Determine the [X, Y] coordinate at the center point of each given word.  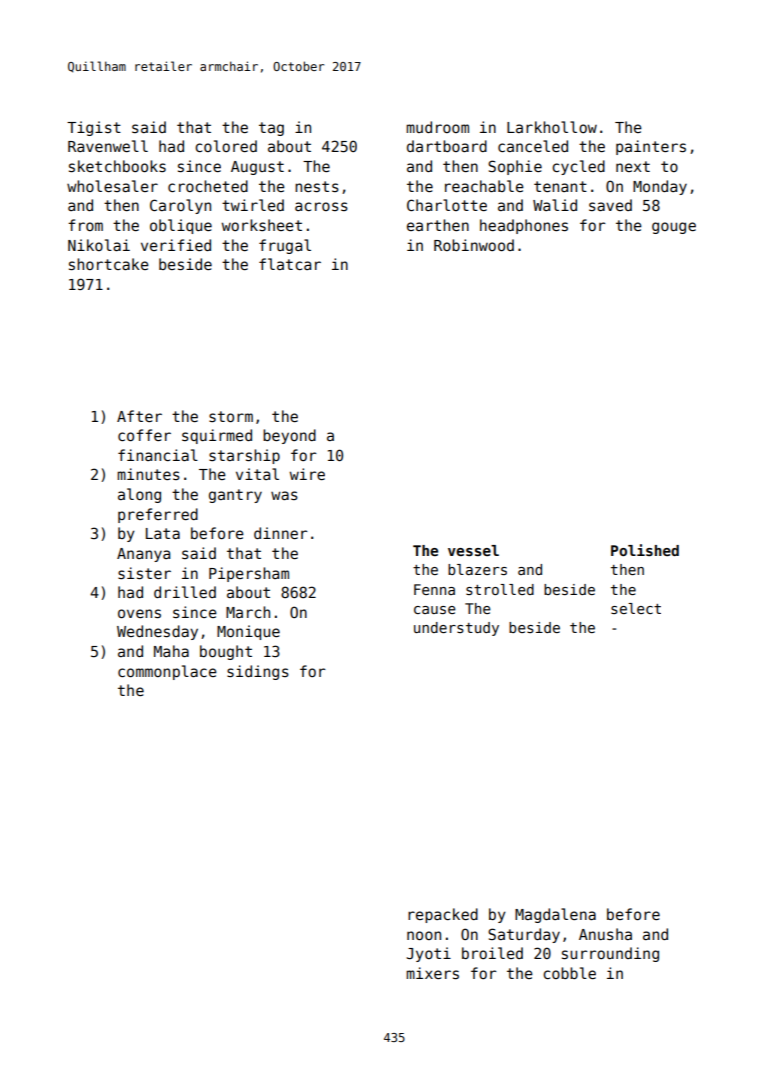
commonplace [167, 672]
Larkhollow [552, 127]
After [139, 416]
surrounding [610, 954]
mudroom [437, 127]
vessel [473, 550]
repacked [443, 915]
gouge [674, 228]
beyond [289, 436]
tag [271, 129]
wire [307, 474]
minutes [148, 474]
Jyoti [428, 954]
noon [424, 935]
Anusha [605, 934]
